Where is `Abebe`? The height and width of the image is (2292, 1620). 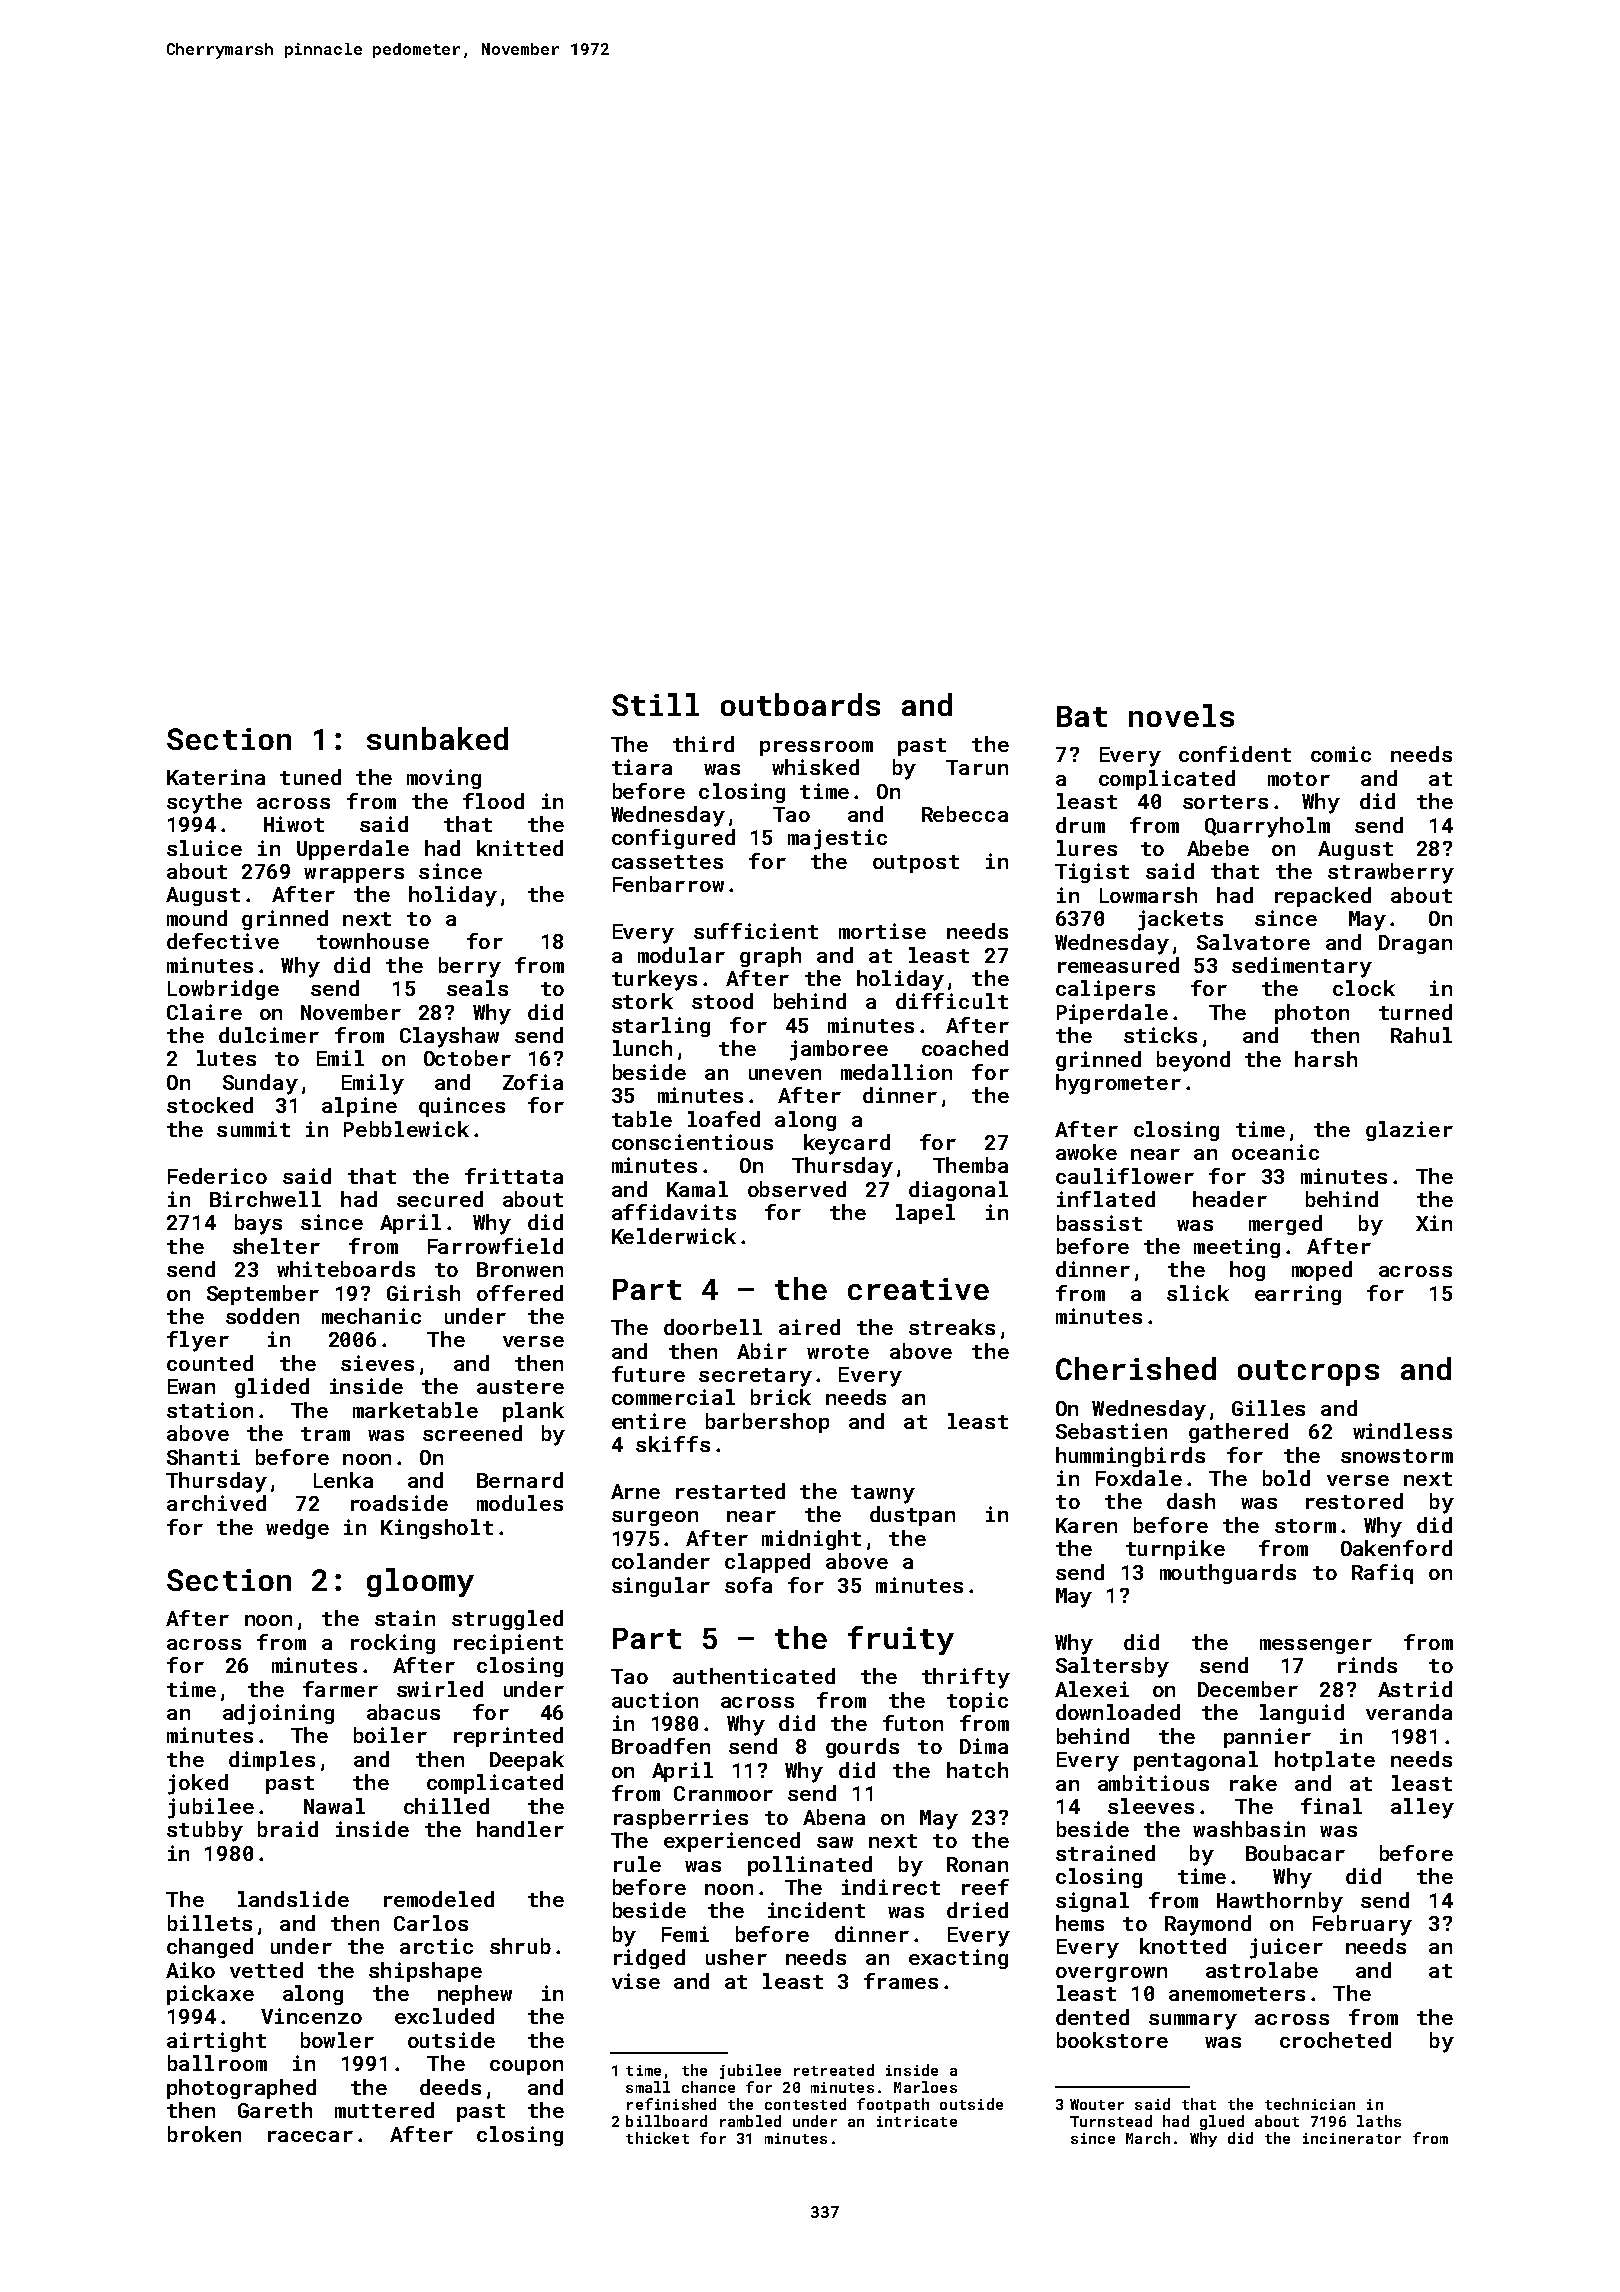
Abebe is located at coordinates (1218, 848).
